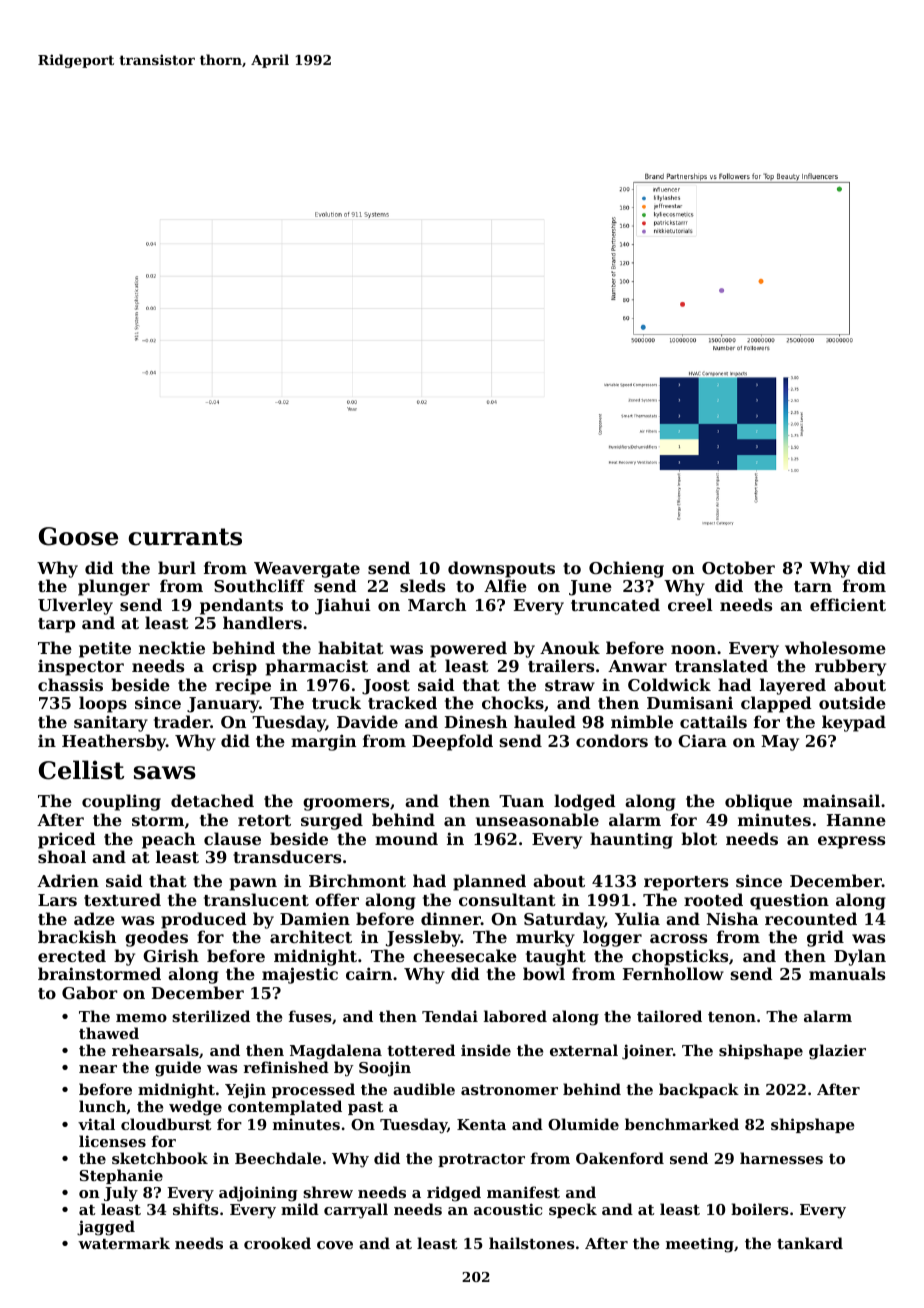 The image size is (924, 1308). I want to click on mound, so click(406, 838).
